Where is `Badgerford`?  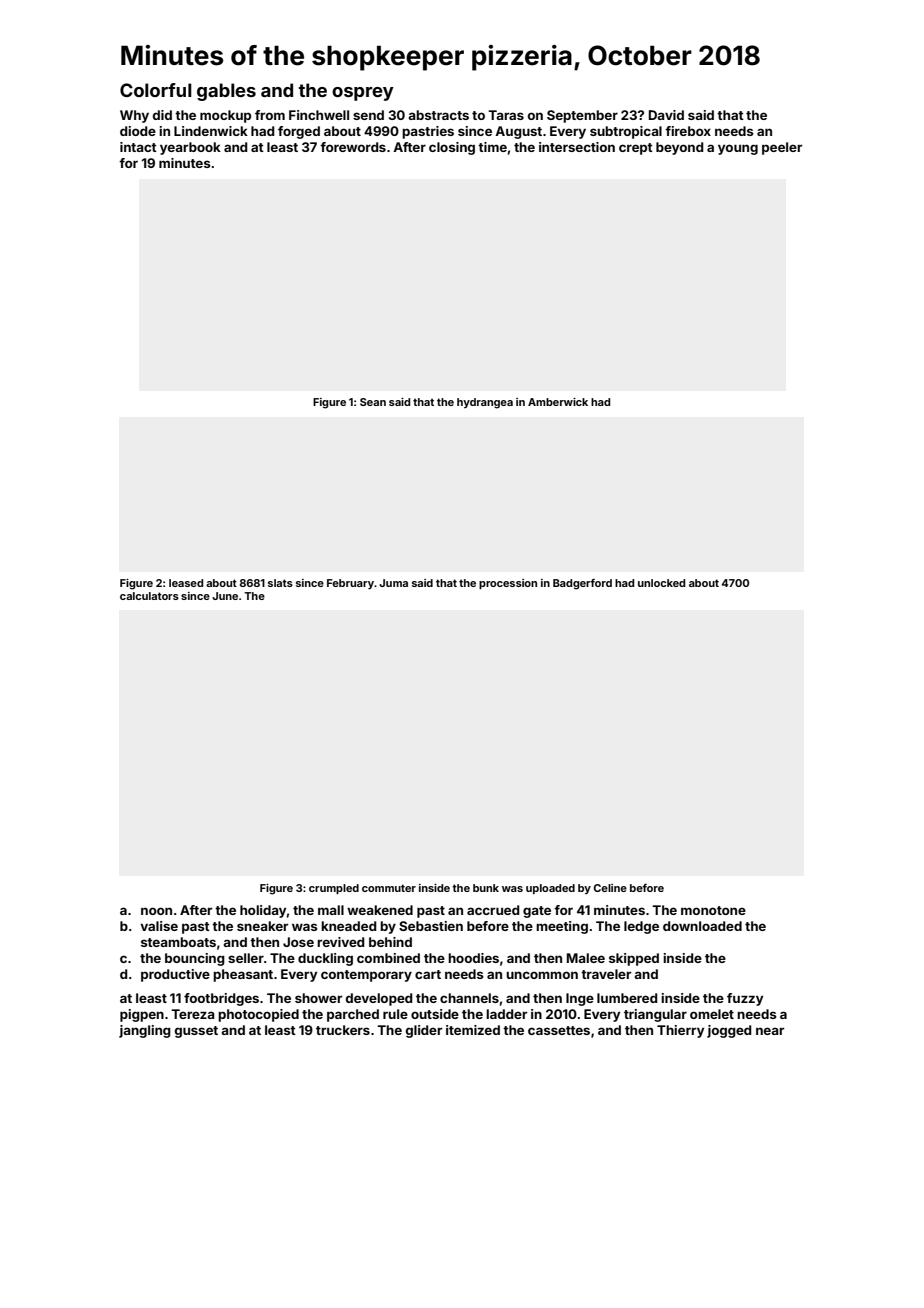
Badgerford is located at coordinates (582, 584).
